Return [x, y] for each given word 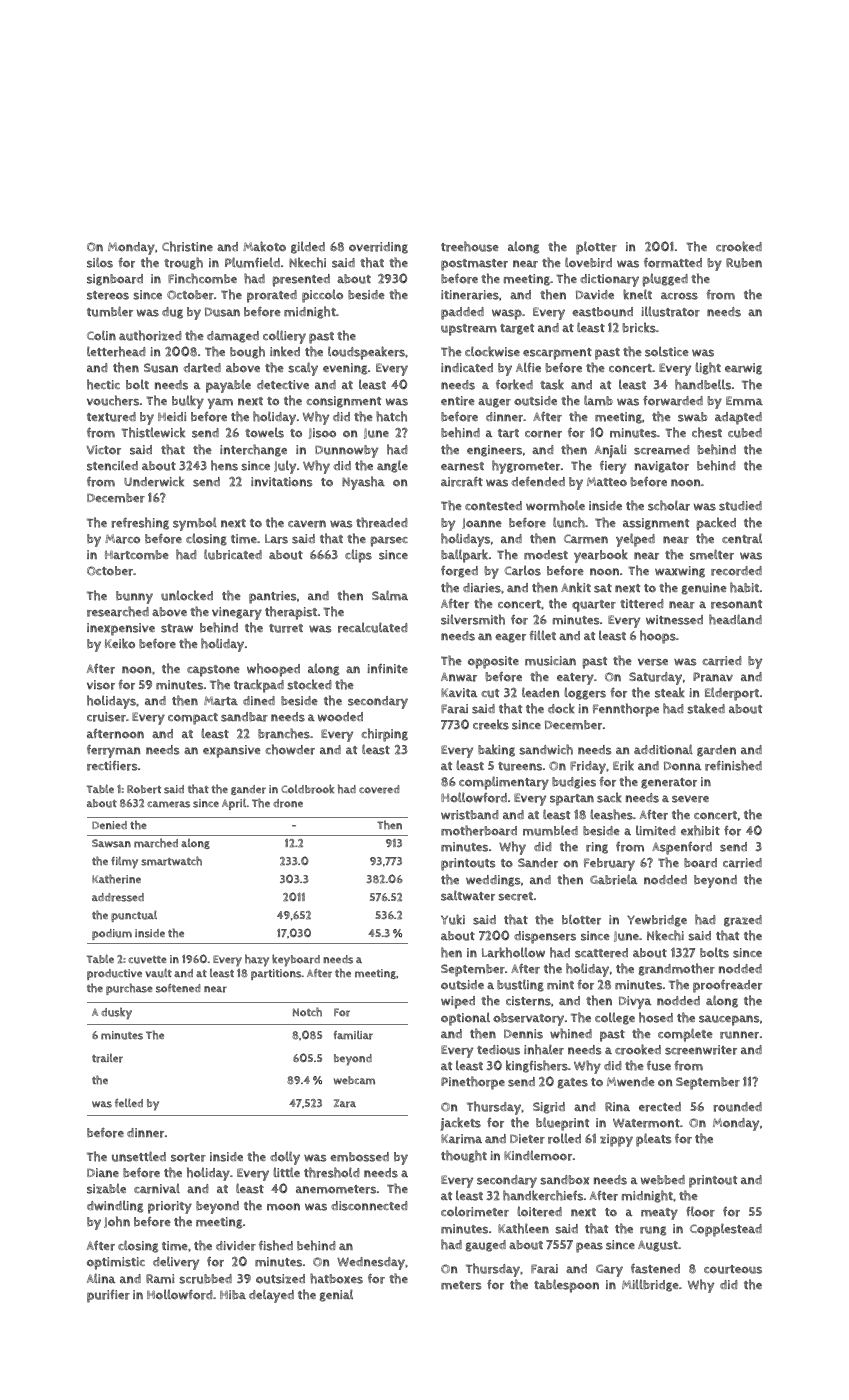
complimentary [504, 783]
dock [561, 708]
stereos [108, 295]
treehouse [470, 246]
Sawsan [111, 843]
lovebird [588, 262]
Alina [101, 1278]
